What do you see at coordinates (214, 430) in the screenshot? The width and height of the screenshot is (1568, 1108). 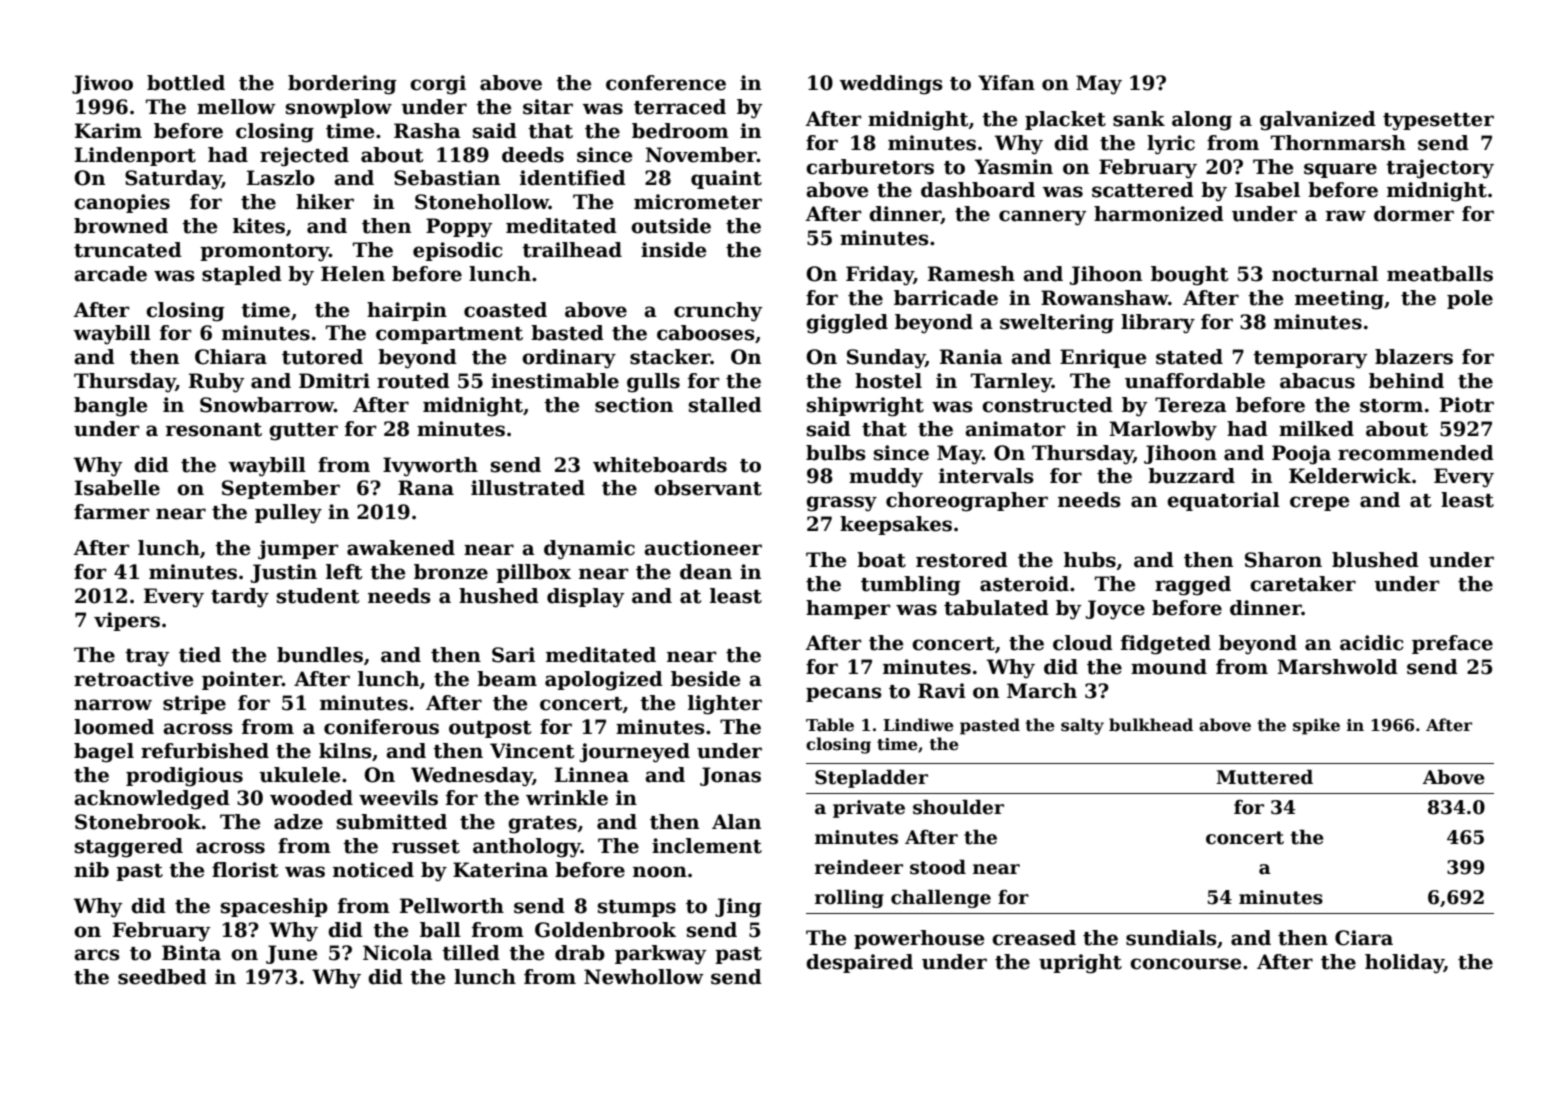 I see `resonant` at bounding box center [214, 430].
